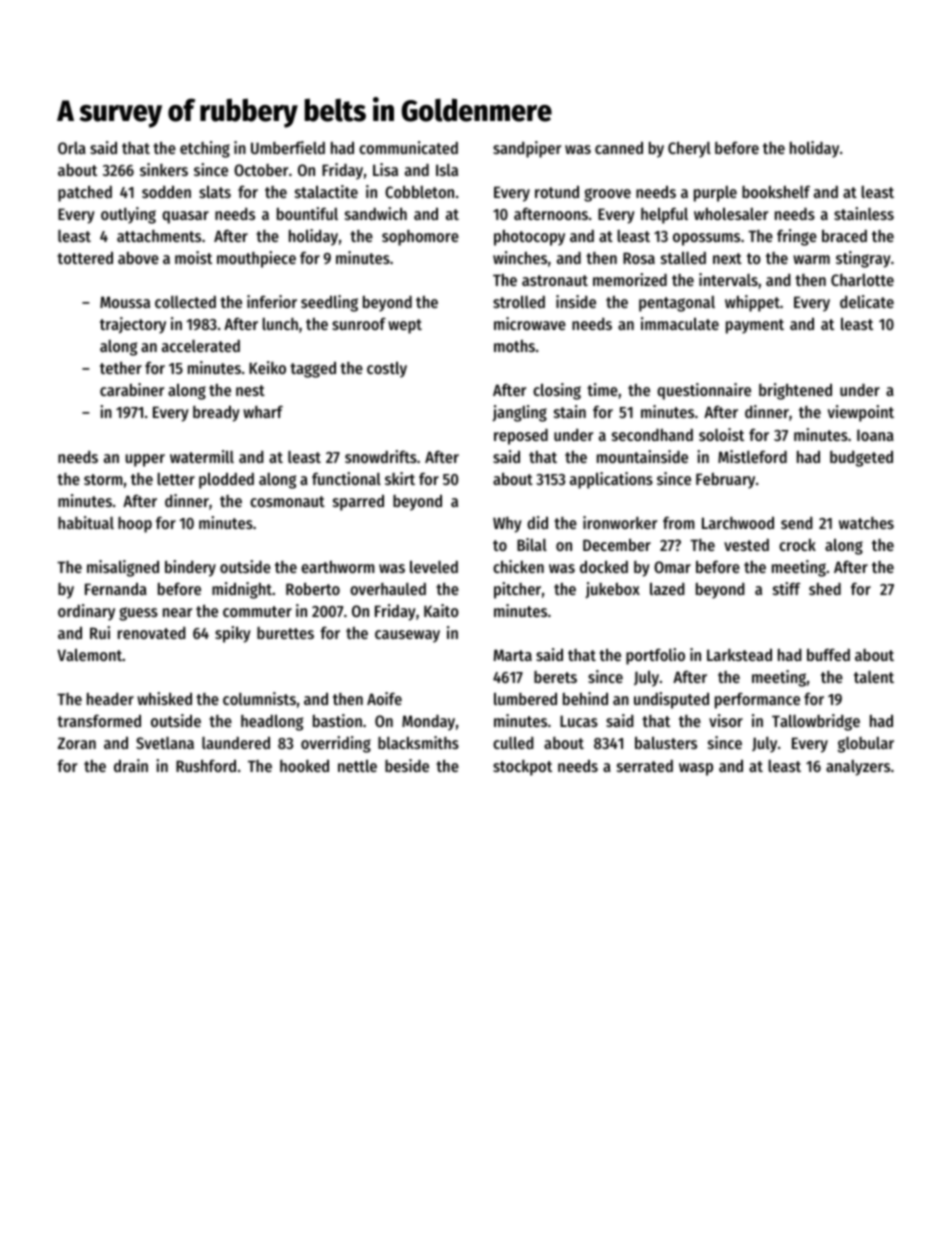  What do you see at coordinates (725, 481) in the screenshot?
I see `February` at bounding box center [725, 481].
